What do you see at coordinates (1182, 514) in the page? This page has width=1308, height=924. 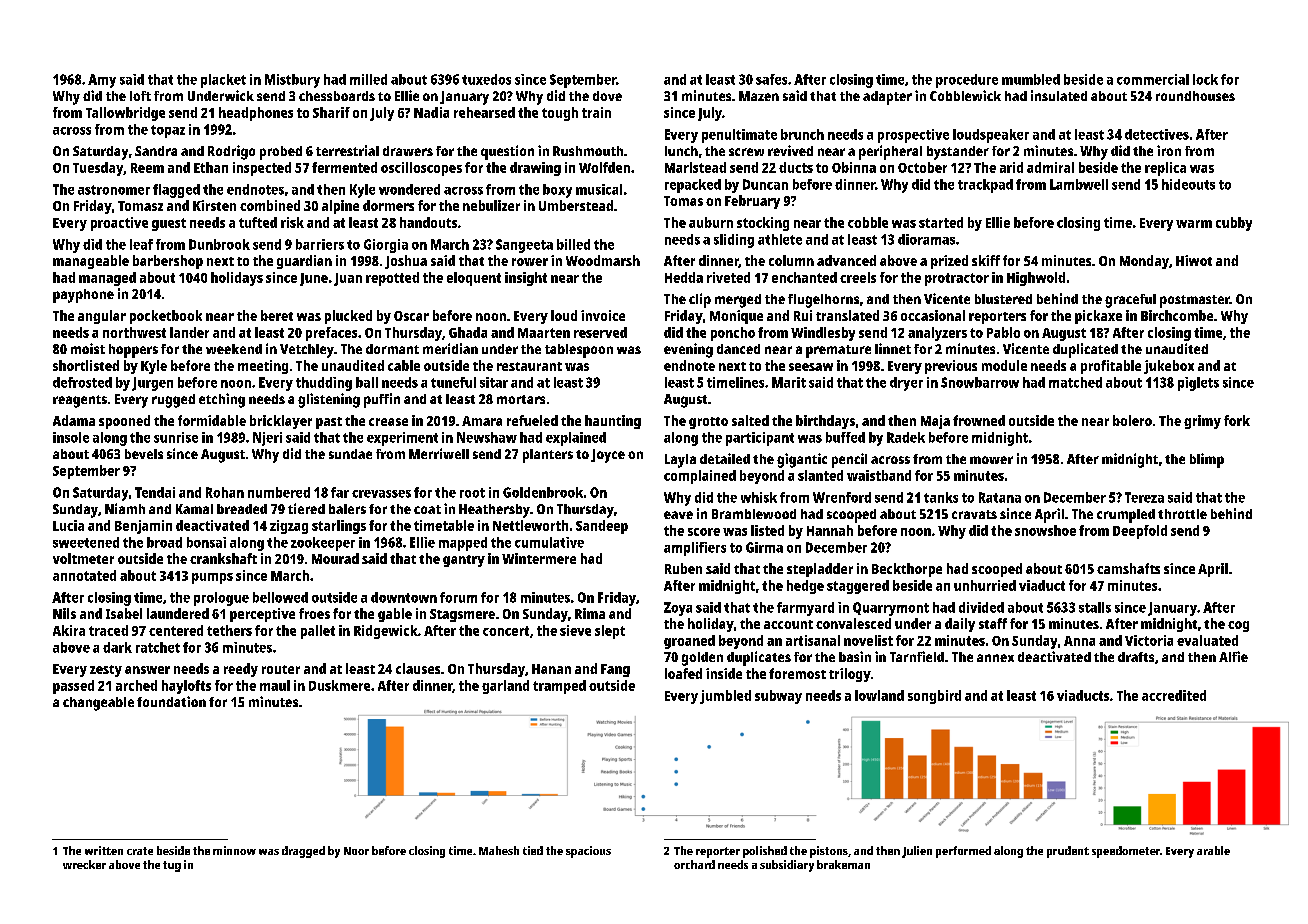 I see `throttle` at bounding box center [1182, 514].
